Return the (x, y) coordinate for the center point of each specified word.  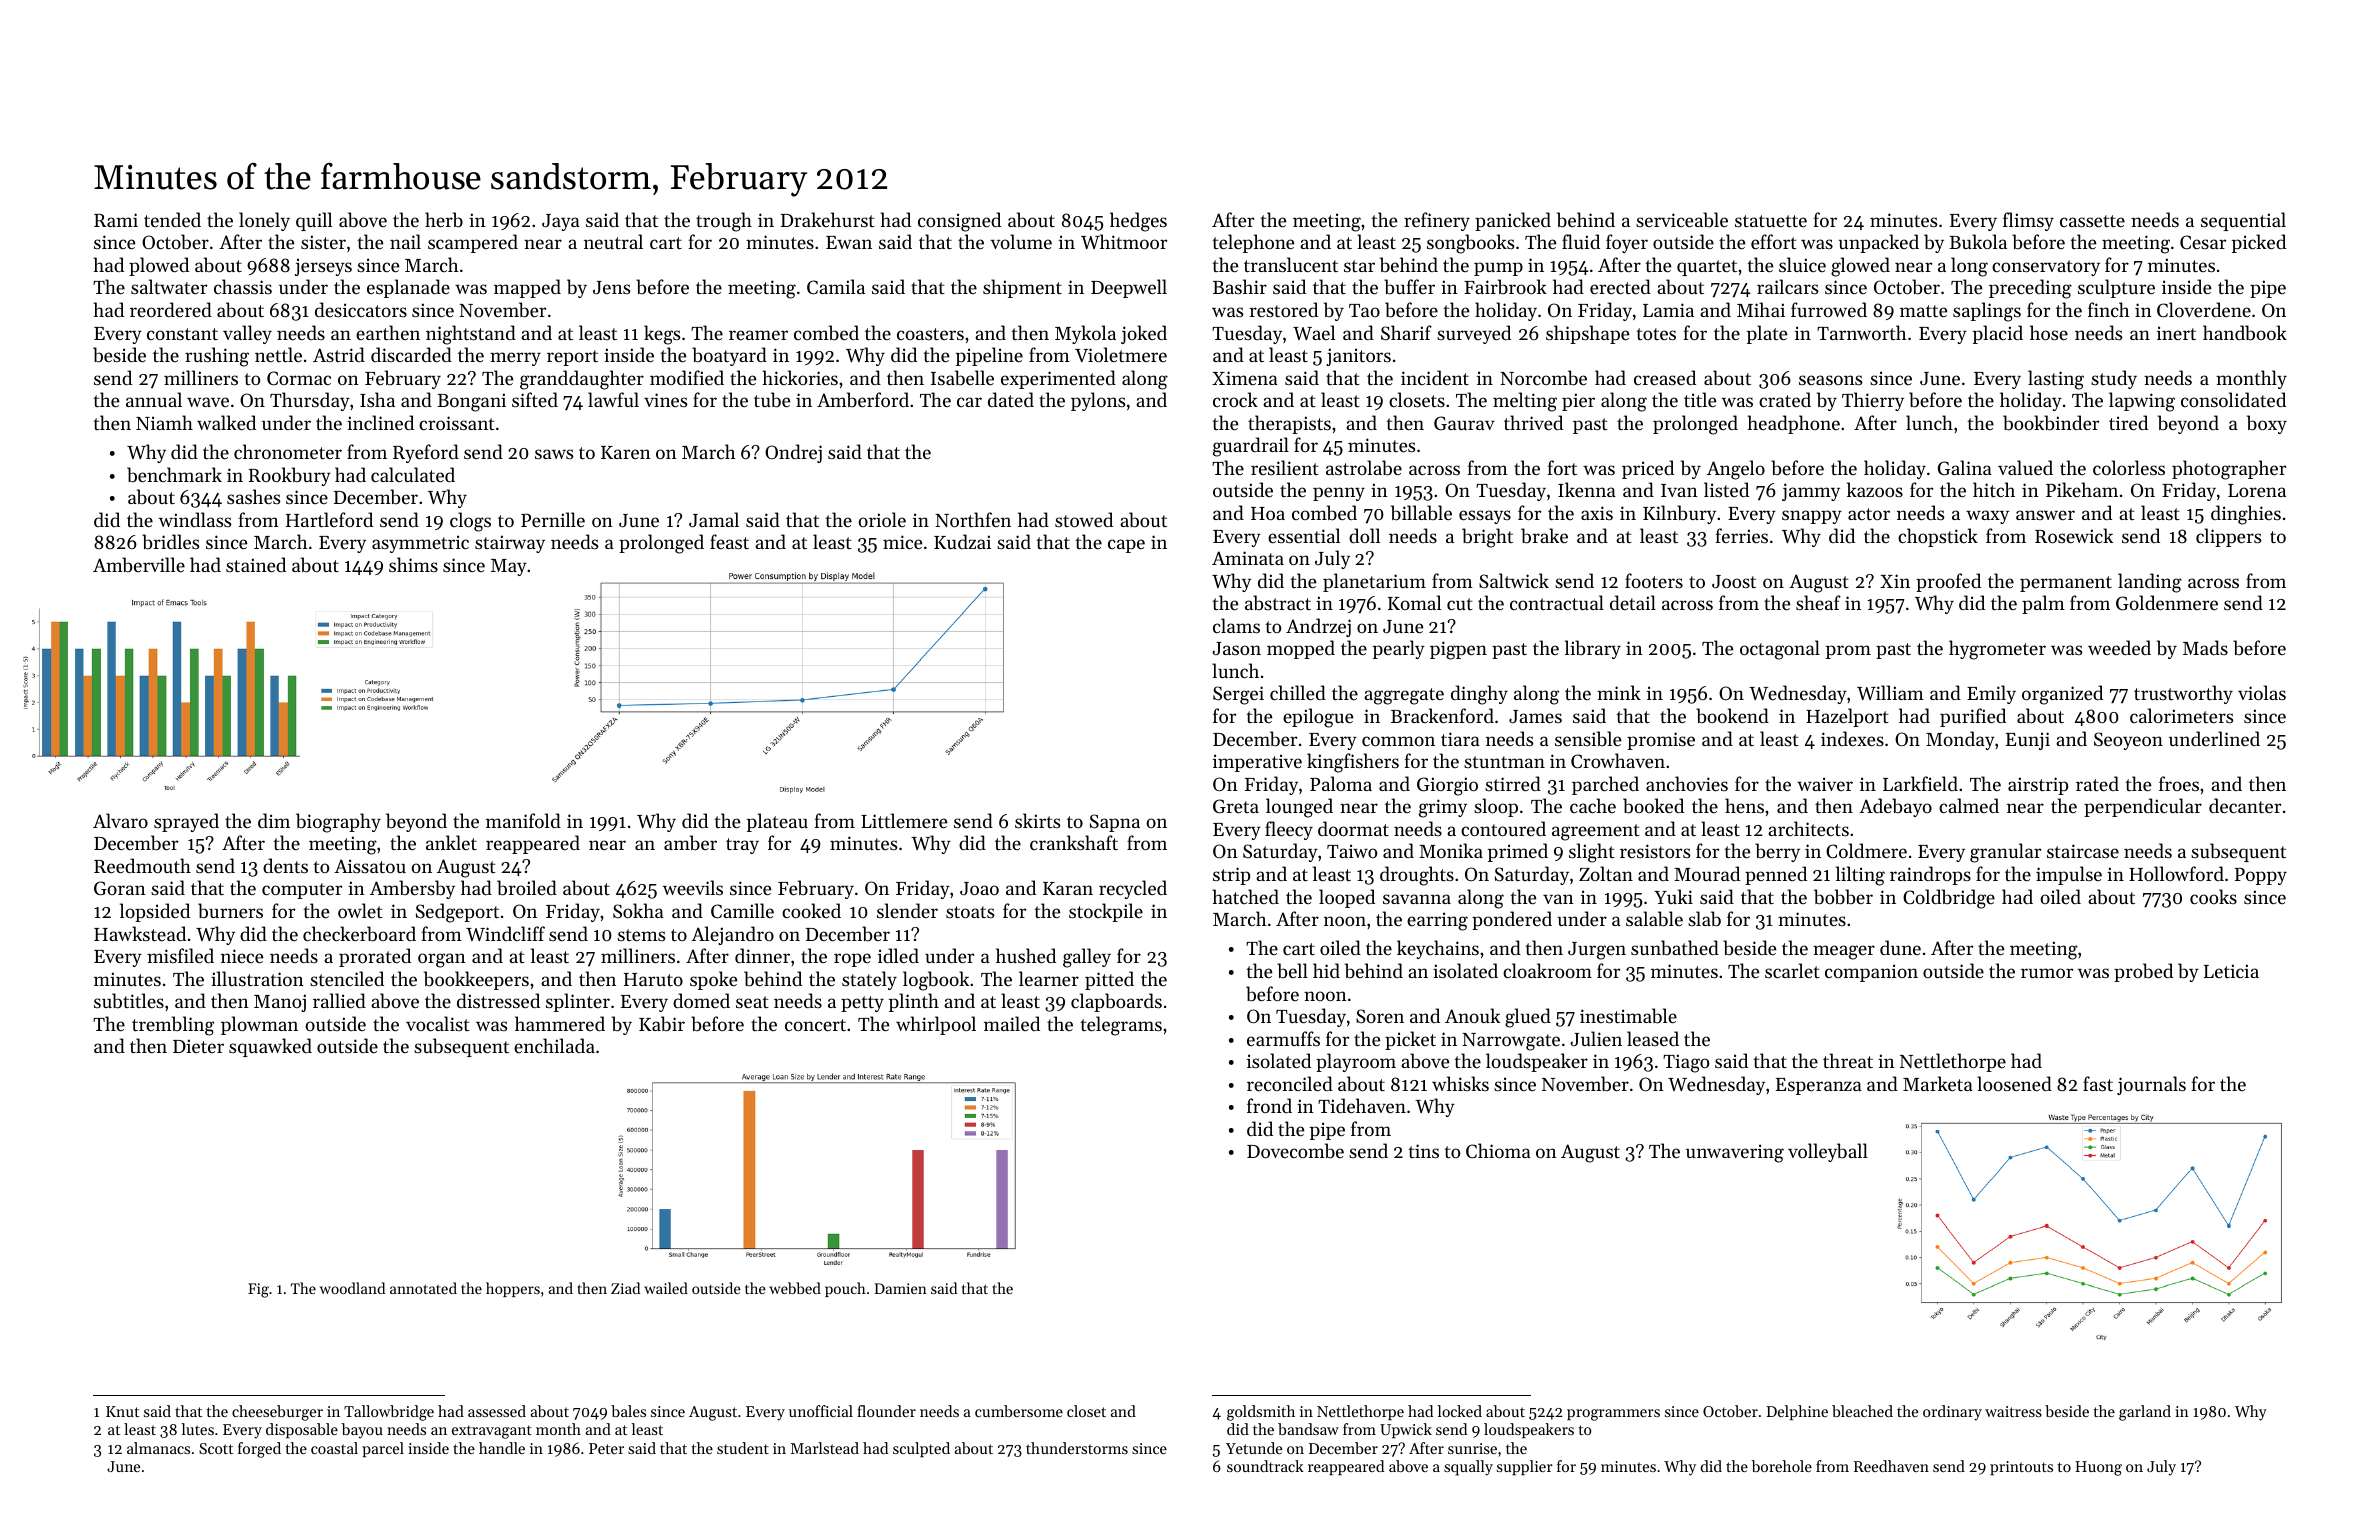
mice (902, 542)
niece (242, 956)
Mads (2205, 647)
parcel (383, 1449)
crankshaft (1074, 842)
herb (444, 219)
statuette (1771, 221)
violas (2262, 692)
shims (413, 564)
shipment (1022, 288)
